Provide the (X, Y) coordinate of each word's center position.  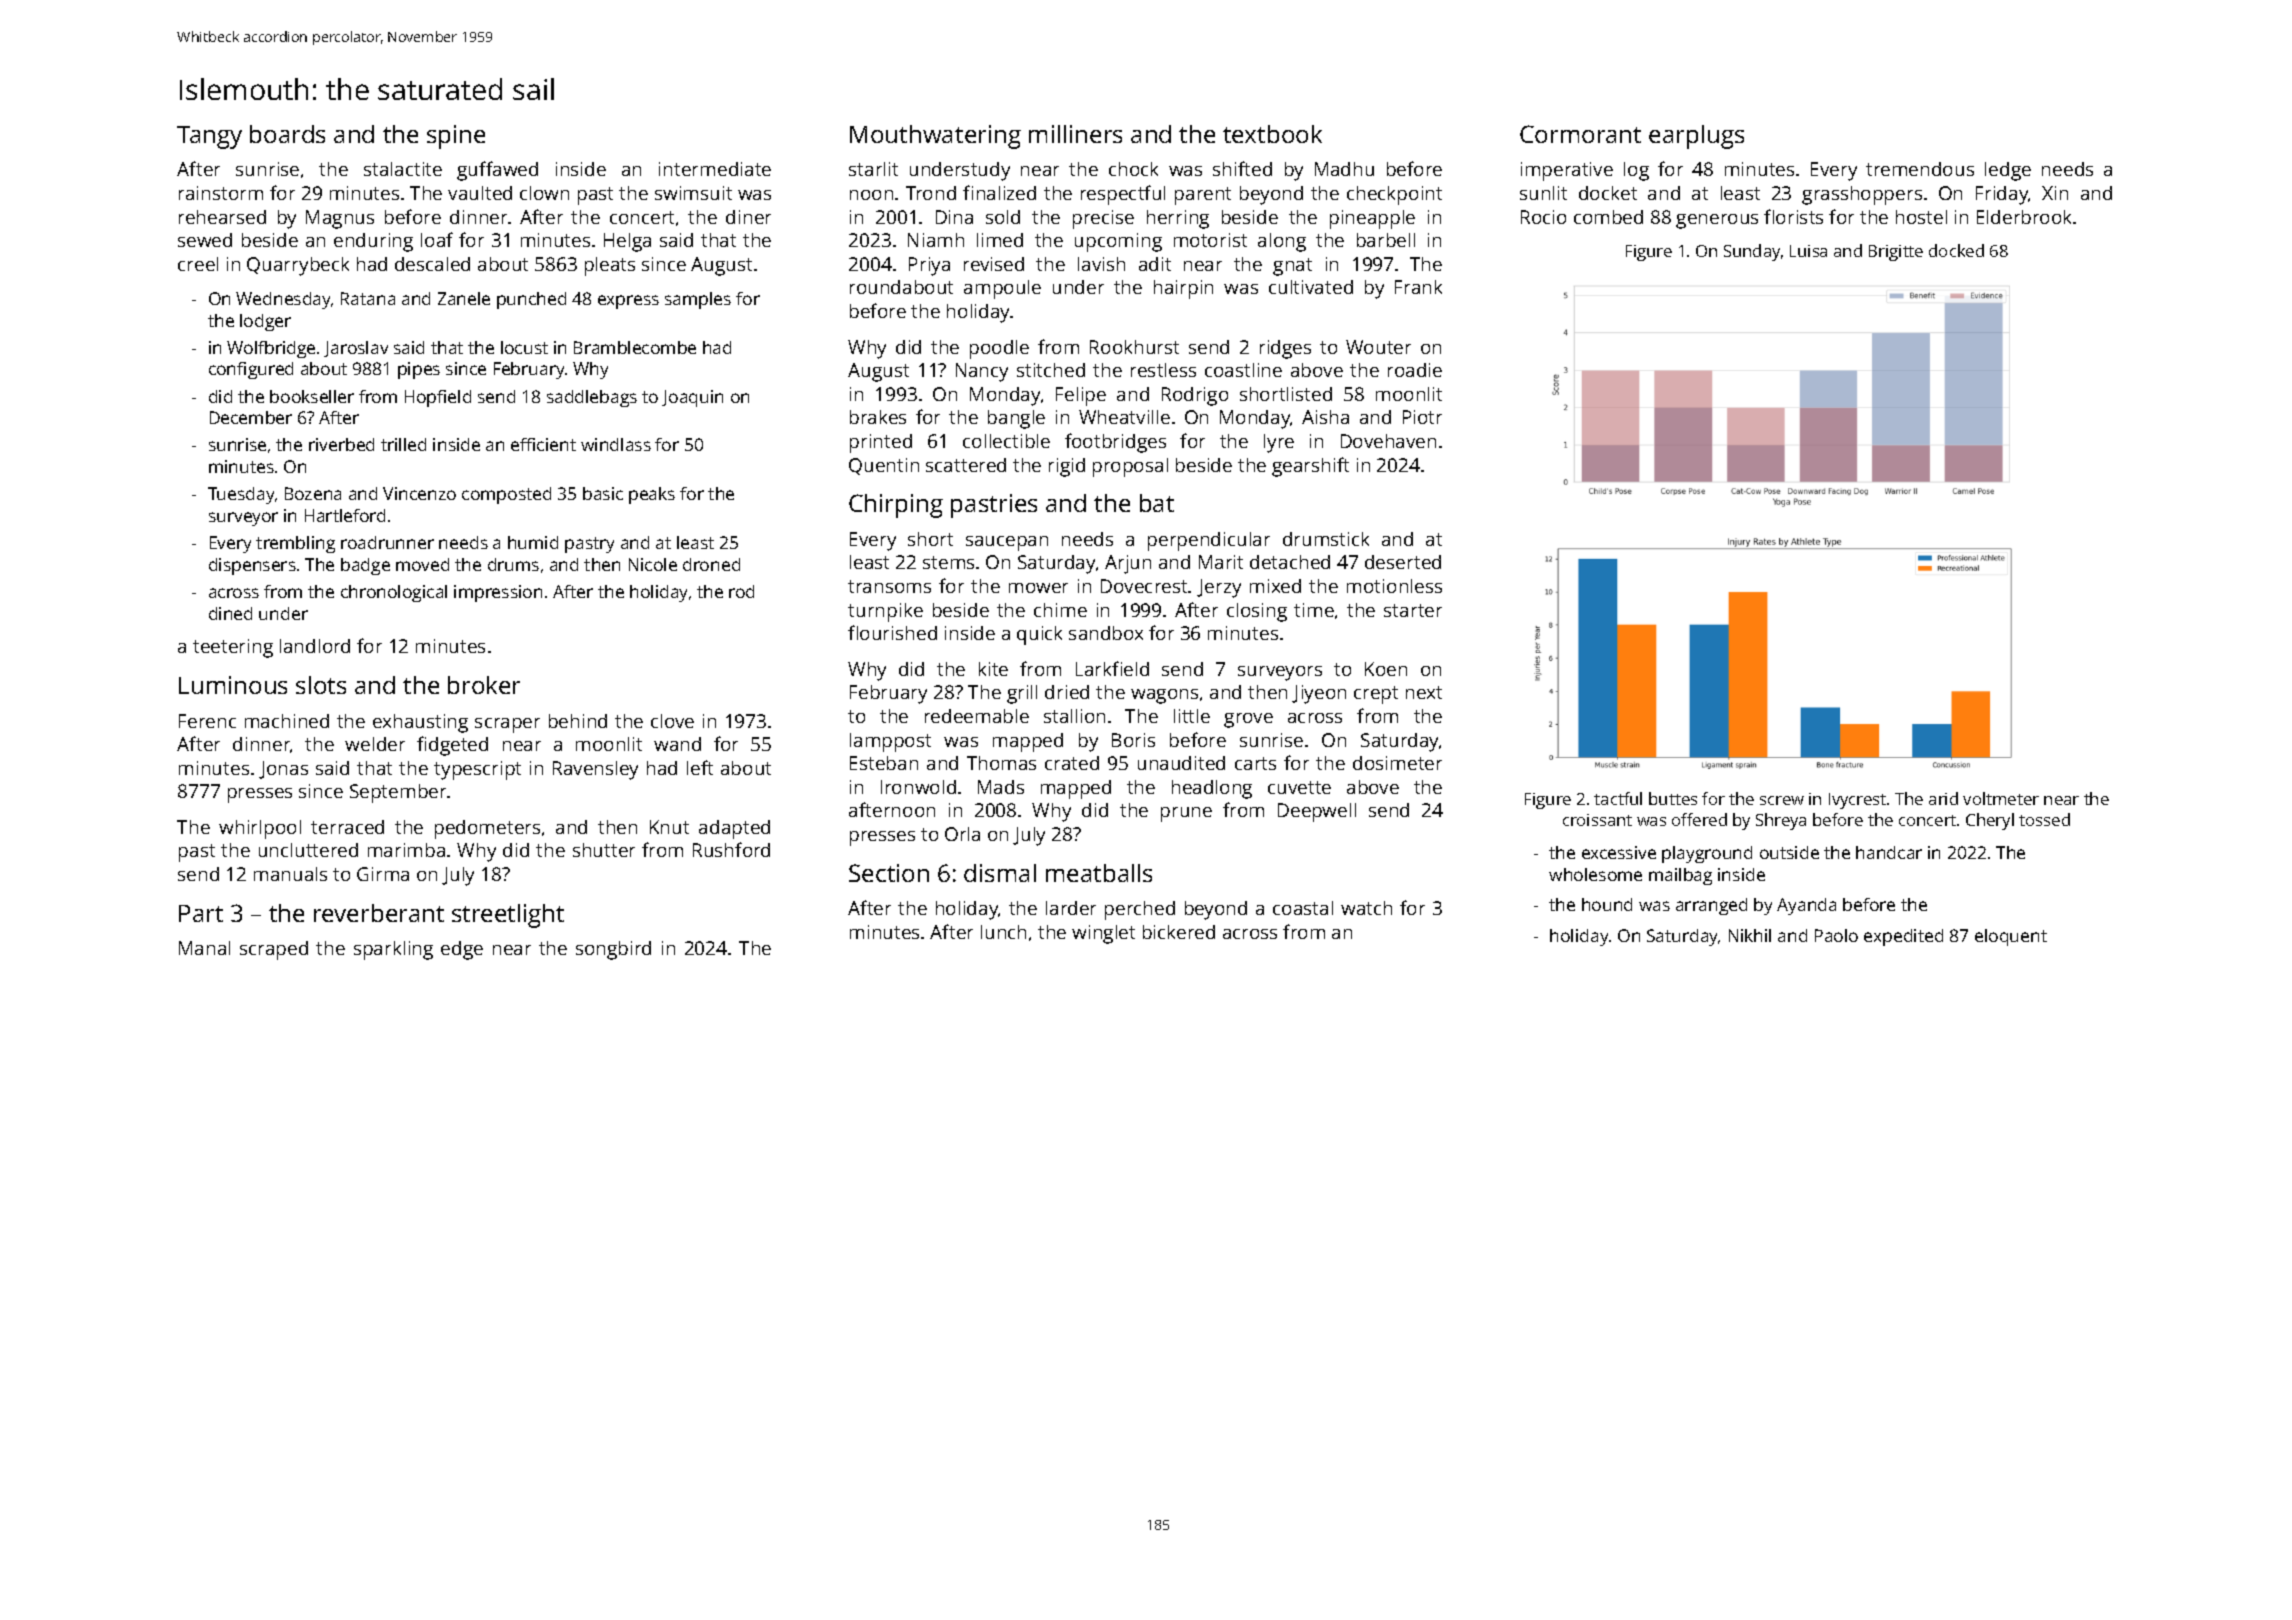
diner (748, 217)
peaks (652, 495)
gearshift (1310, 467)
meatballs (1099, 873)
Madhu (1344, 169)
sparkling (393, 950)
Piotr (1422, 417)
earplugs (1696, 137)
